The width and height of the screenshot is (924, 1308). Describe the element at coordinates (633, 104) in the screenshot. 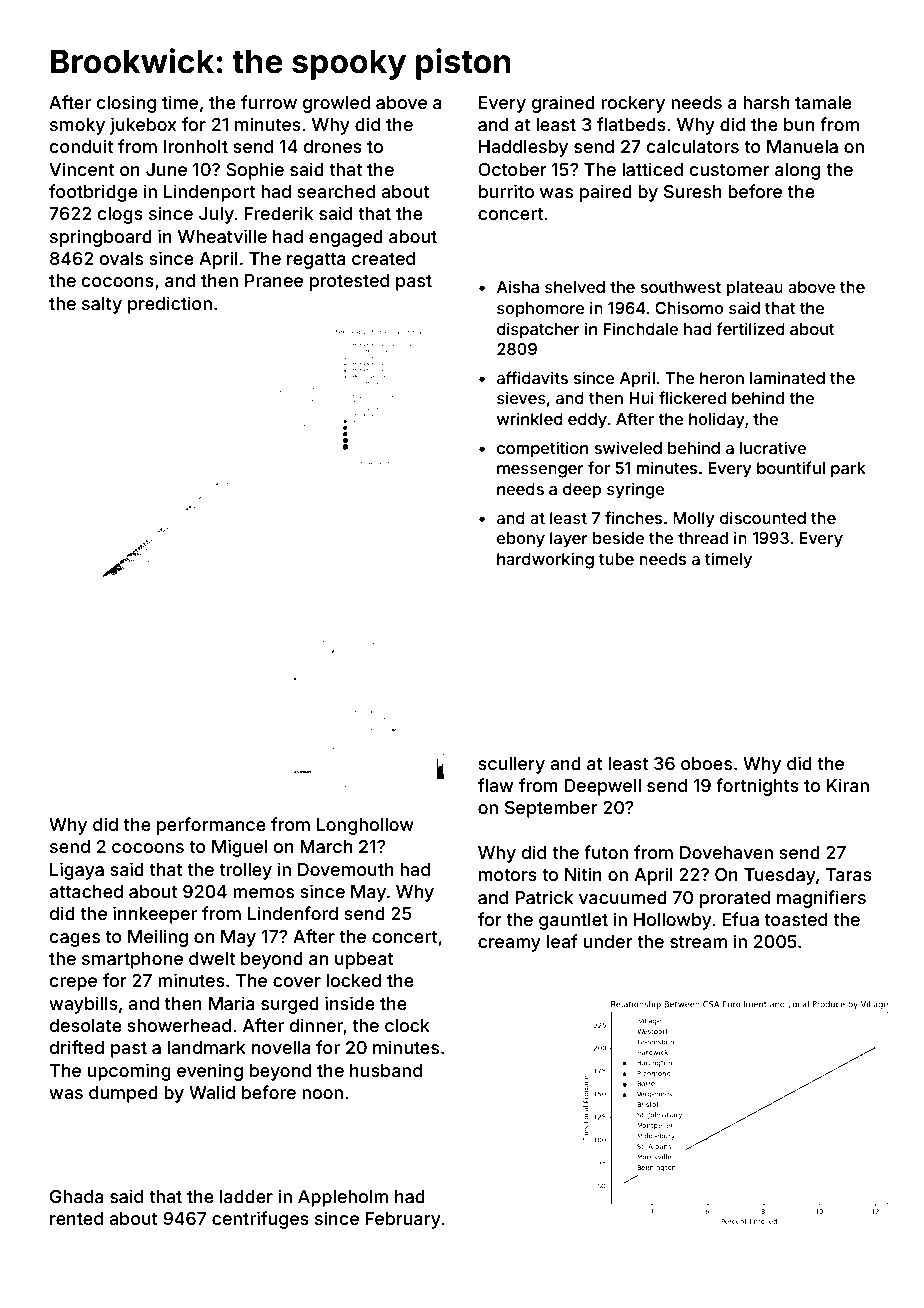

I see `rockery` at that location.
